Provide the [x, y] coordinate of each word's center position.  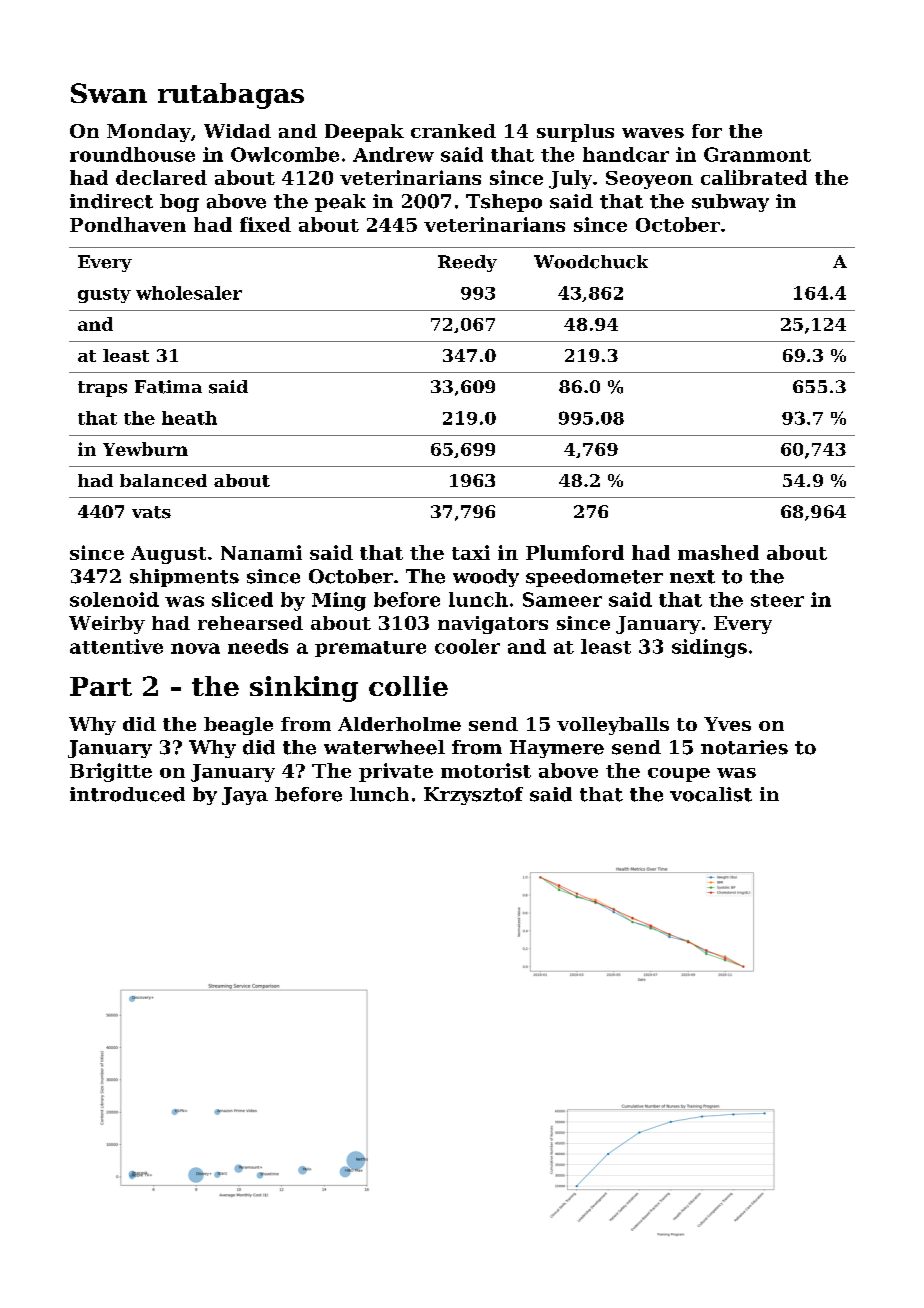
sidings [709, 648]
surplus [575, 133]
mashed [718, 552]
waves [653, 133]
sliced [242, 599]
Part [101, 686]
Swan [109, 93]
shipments [184, 578]
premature [370, 649]
